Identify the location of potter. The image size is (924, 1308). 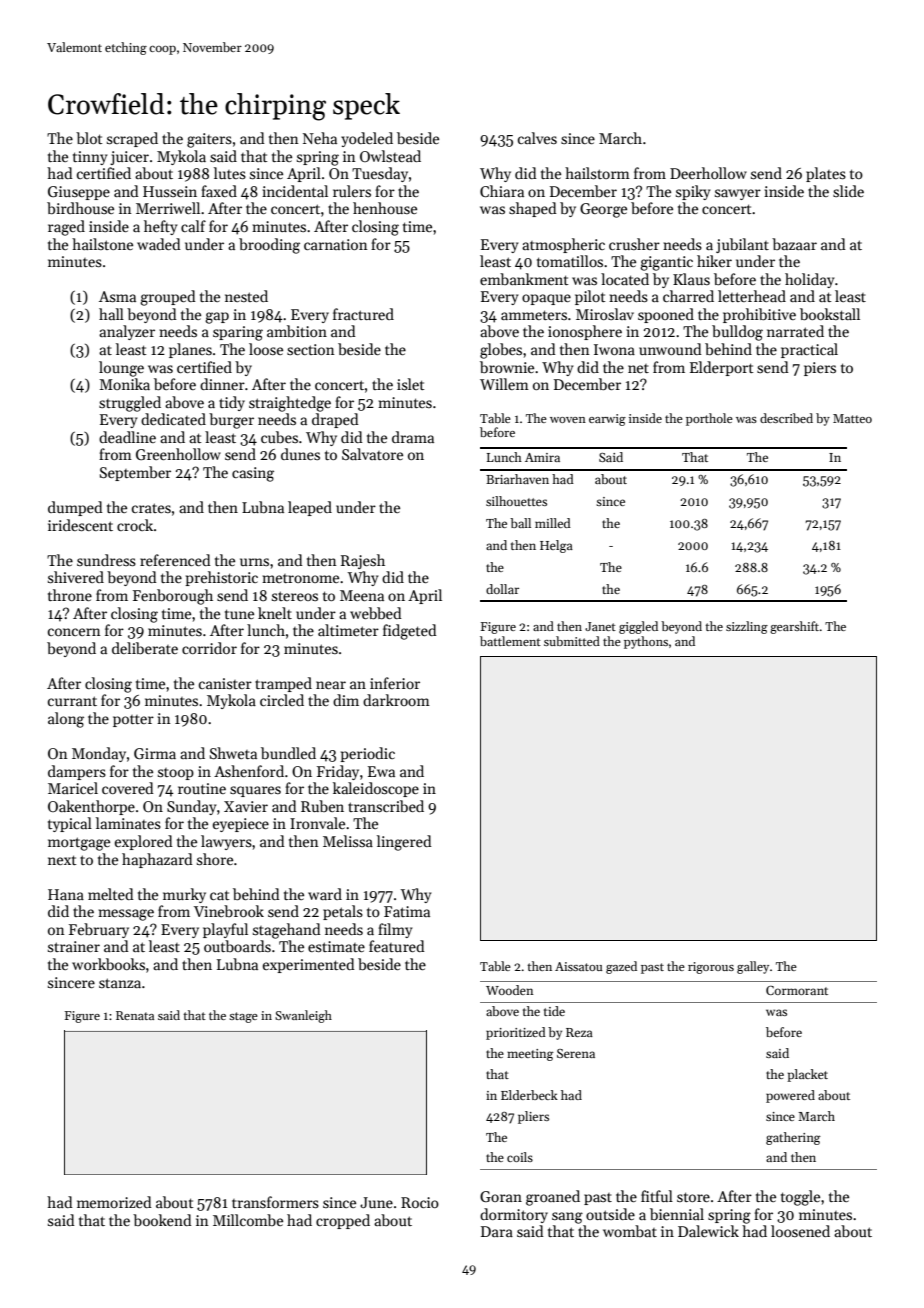
(133, 721).
